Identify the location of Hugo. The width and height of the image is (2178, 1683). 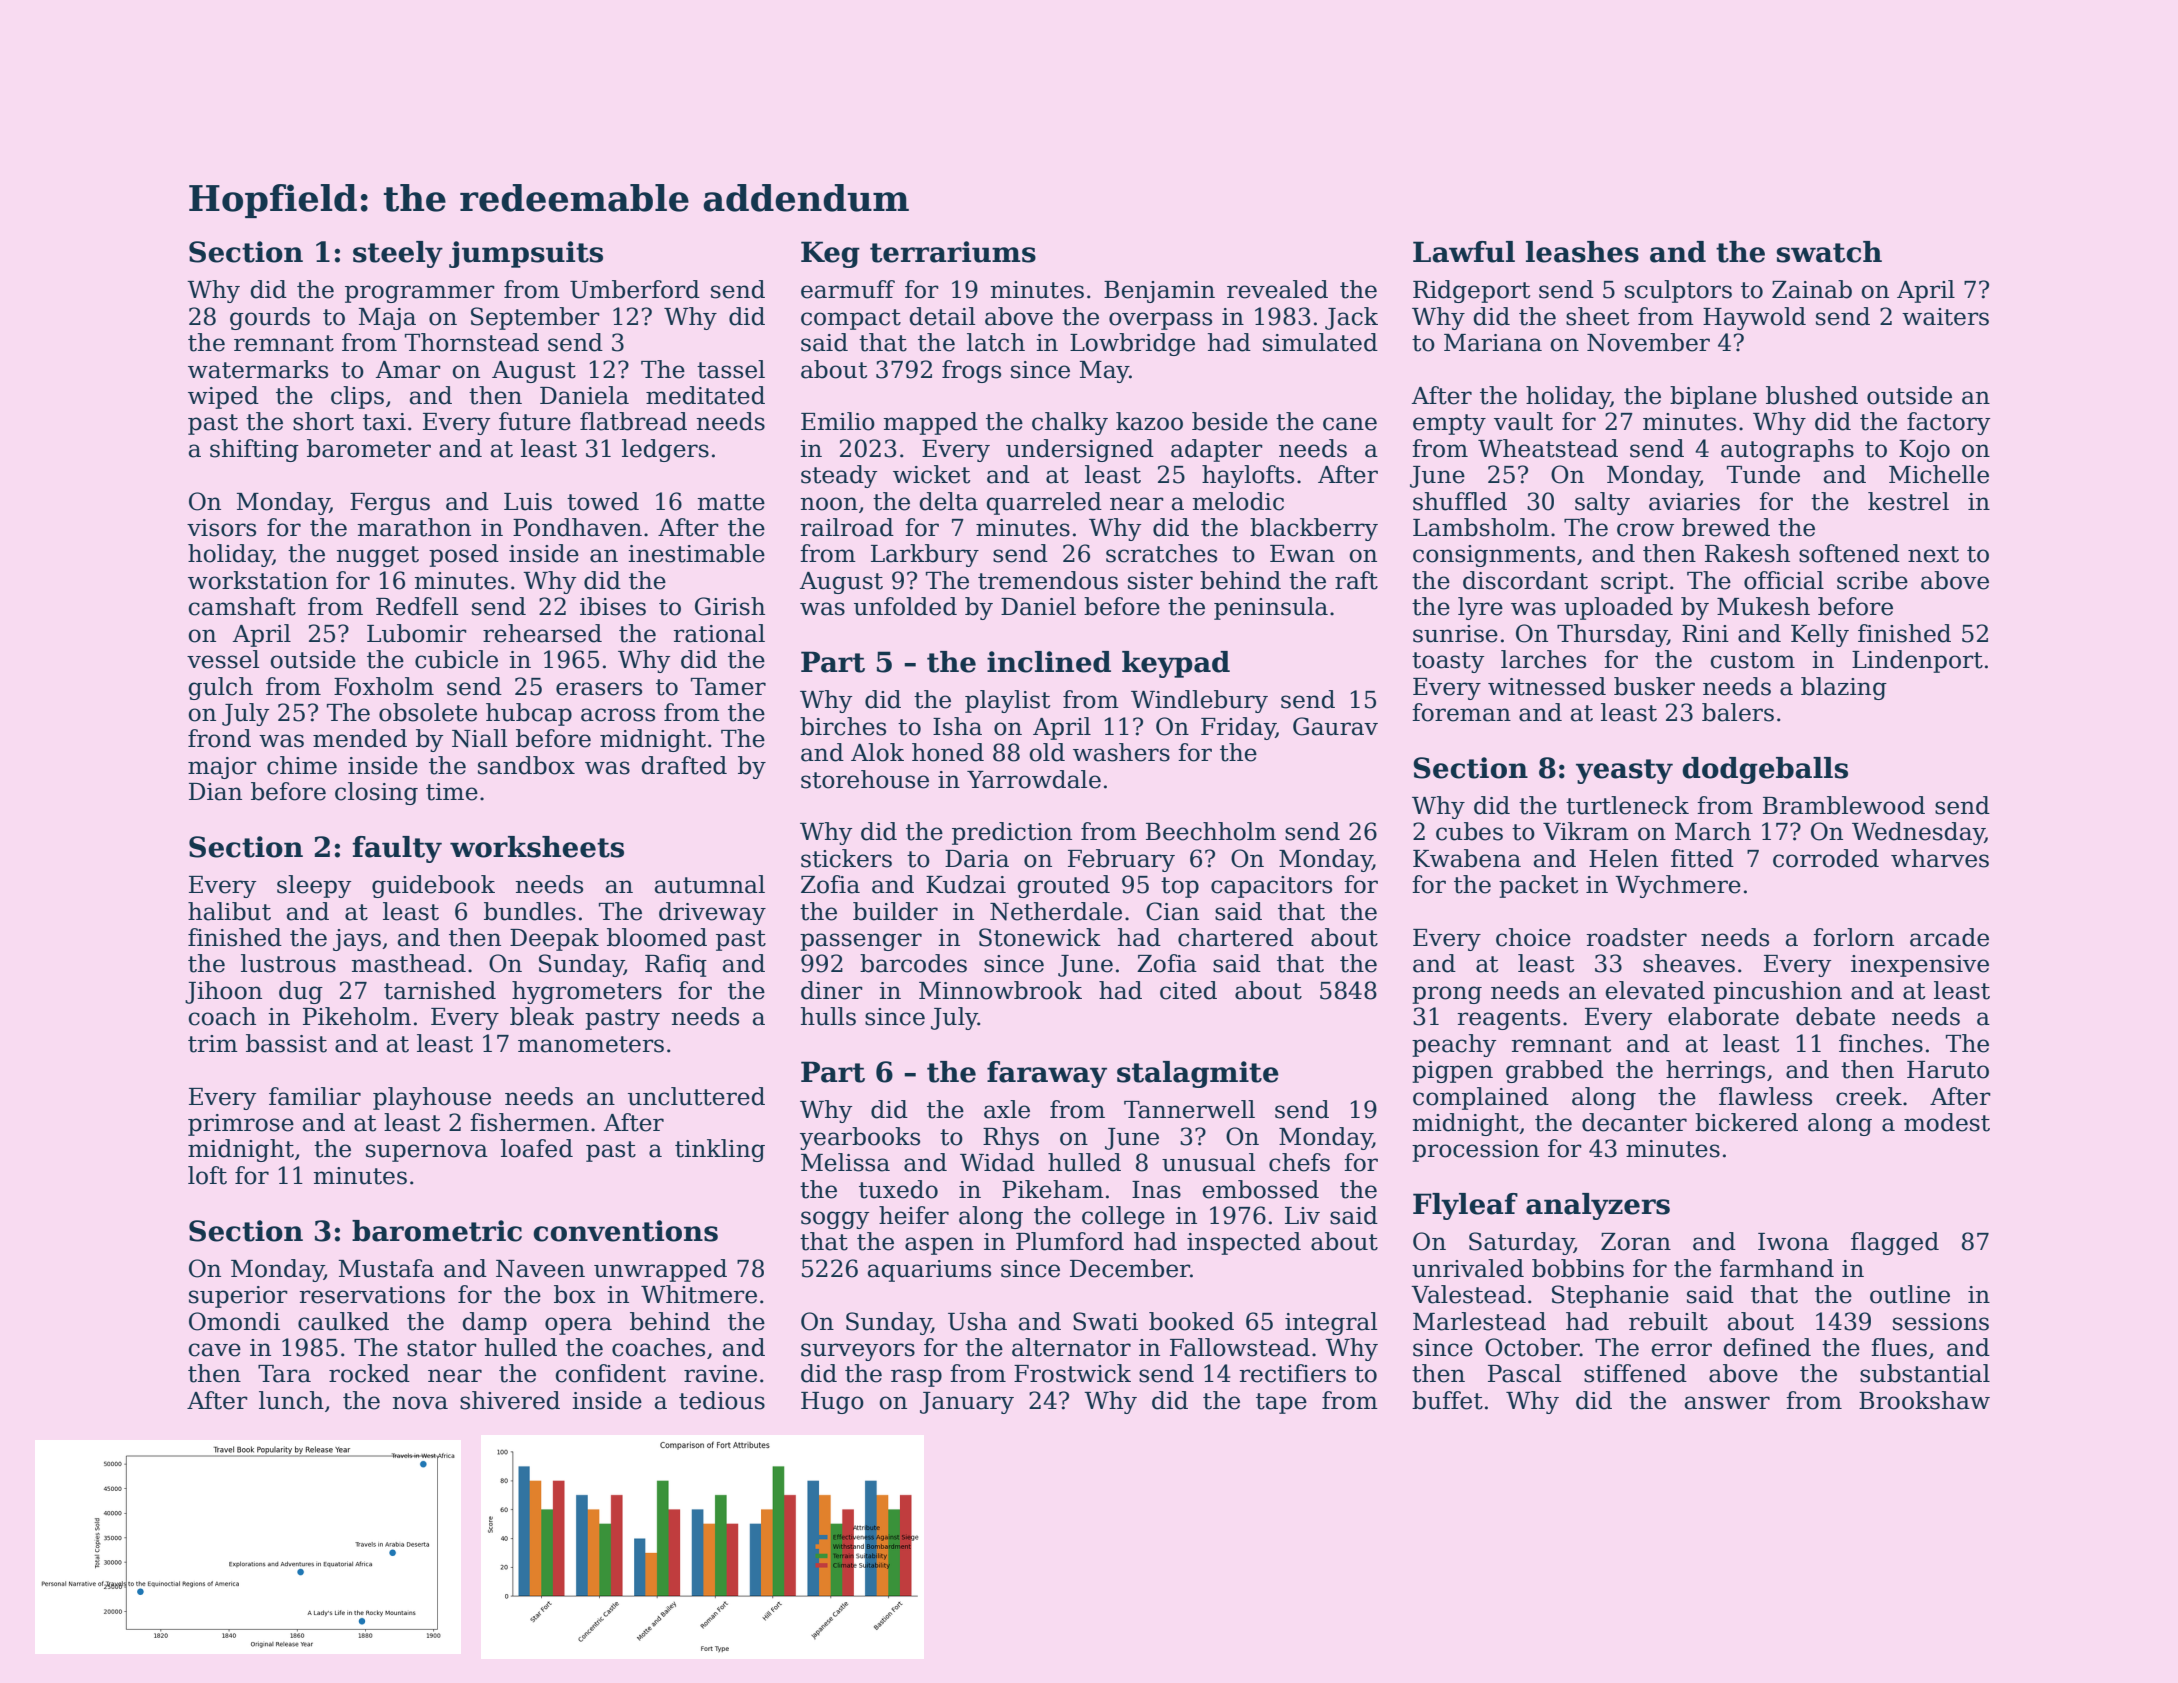
(832, 1403).
